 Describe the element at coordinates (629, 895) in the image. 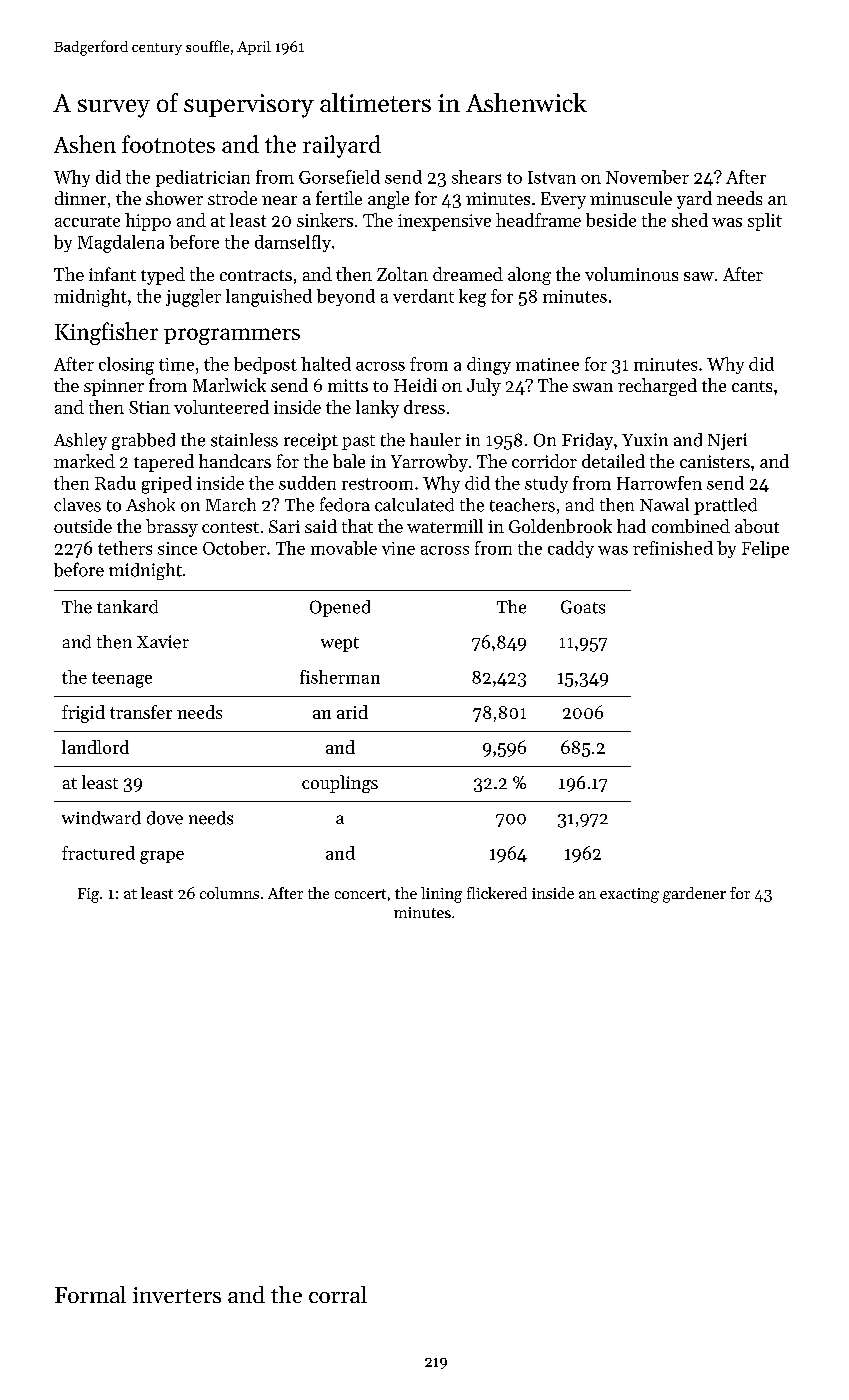

I see `exacting` at that location.
